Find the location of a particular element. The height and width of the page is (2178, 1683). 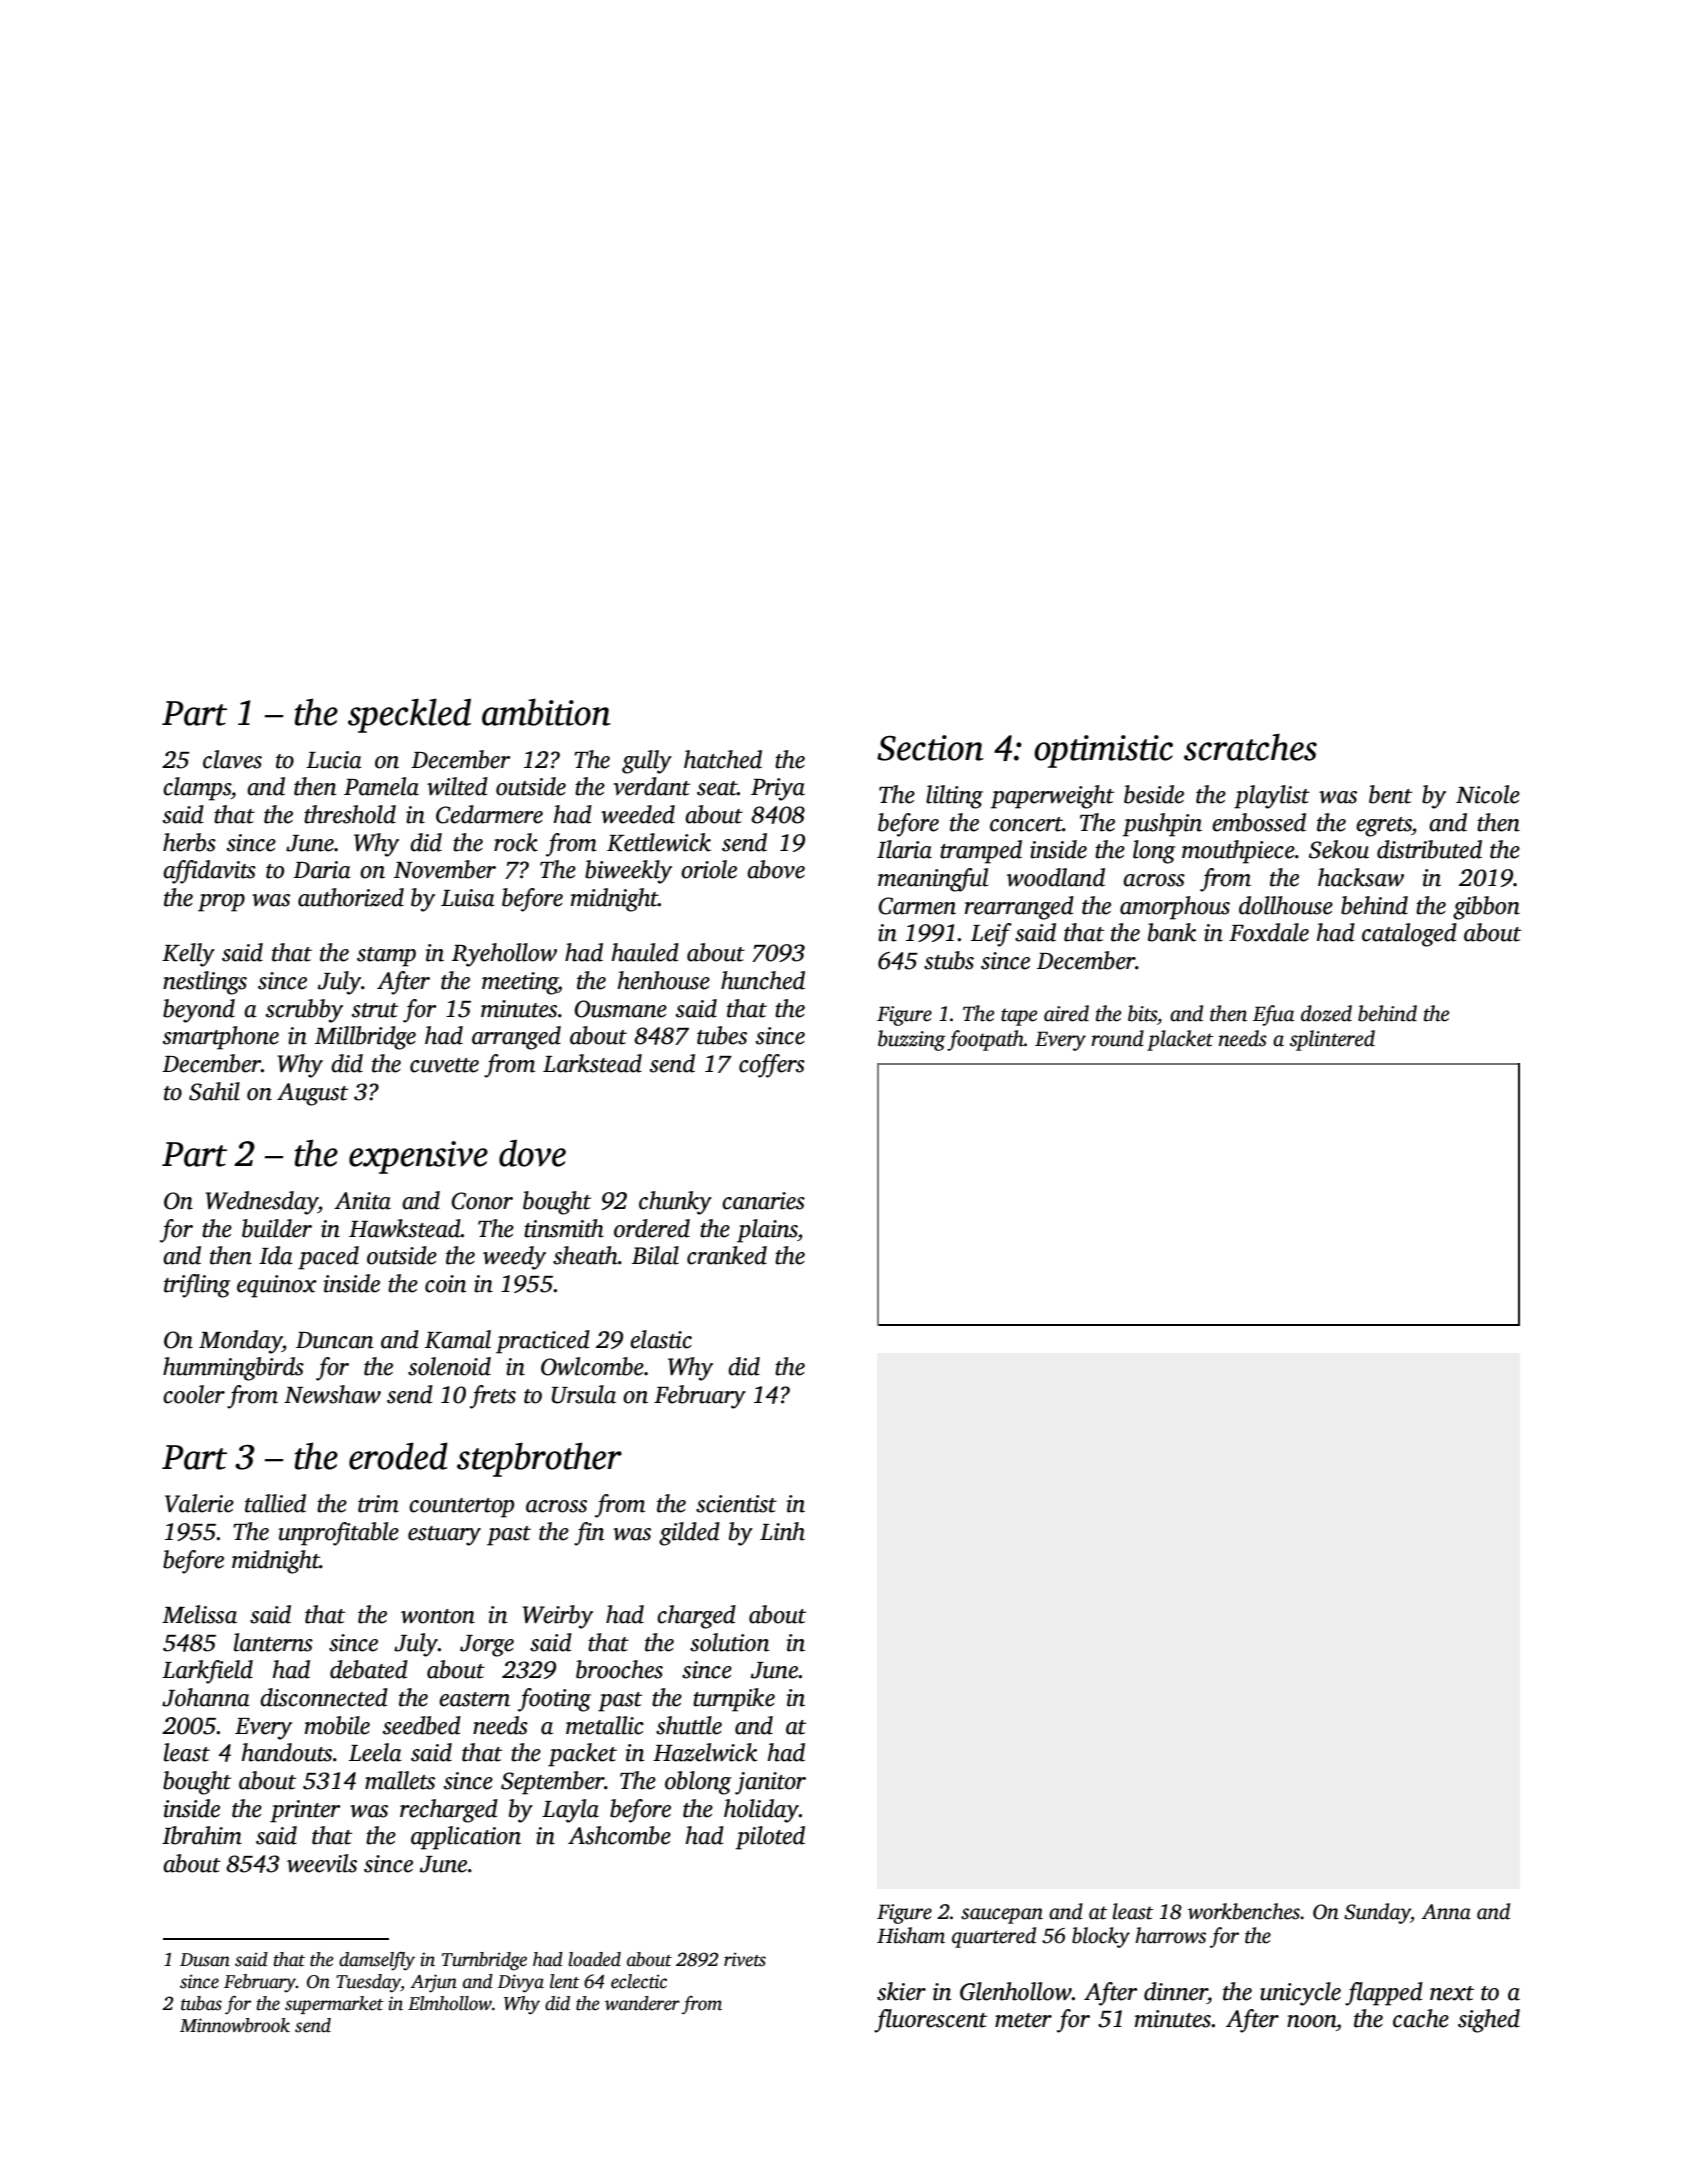

scratches is located at coordinates (1250, 747).
